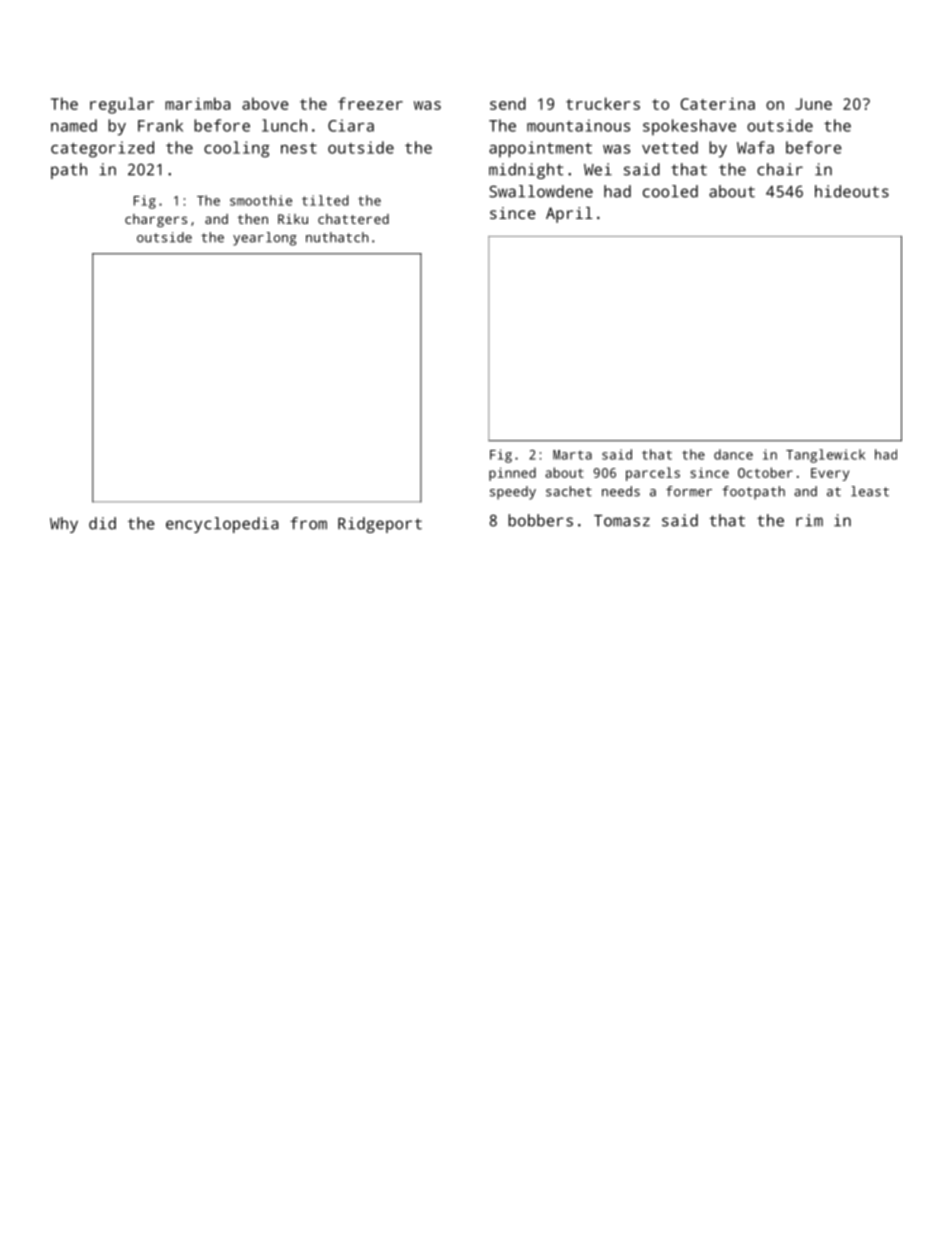 This screenshot has height=1233, width=952. I want to click on pinned, so click(512, 474).
